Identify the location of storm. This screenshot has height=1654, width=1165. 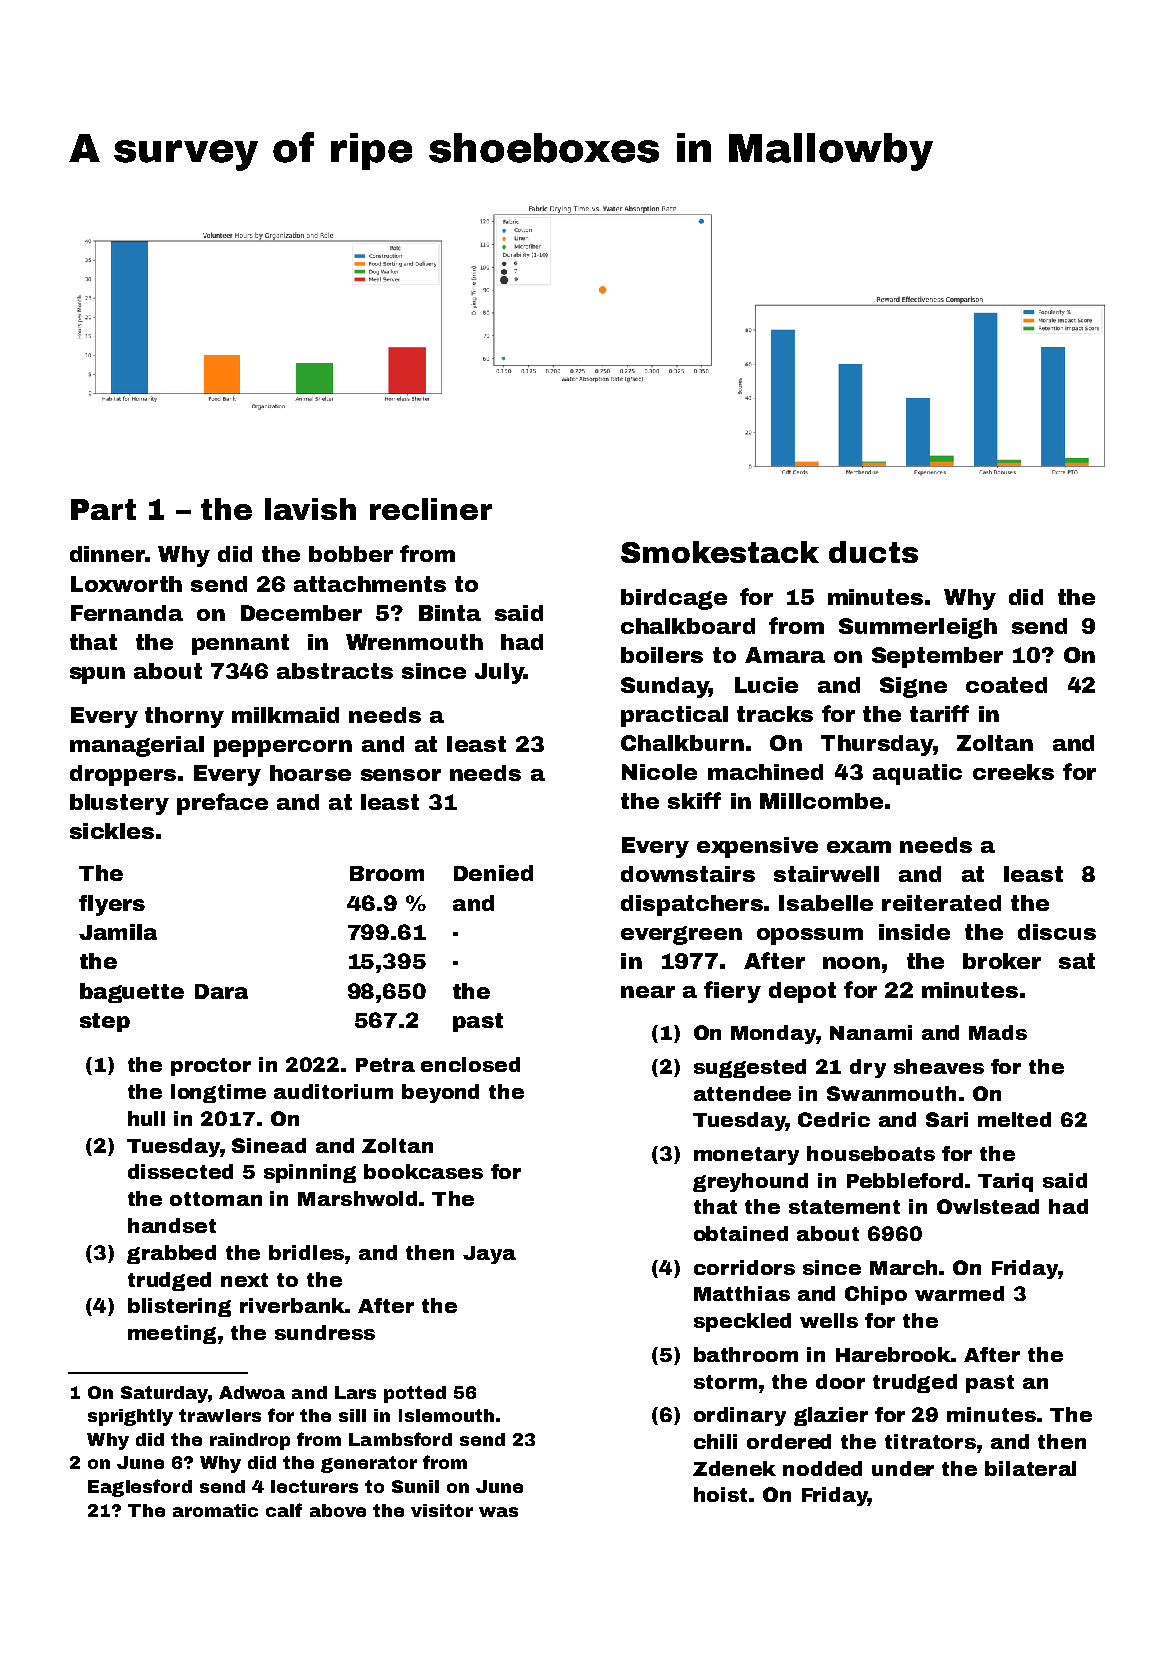
(725, 1382).
